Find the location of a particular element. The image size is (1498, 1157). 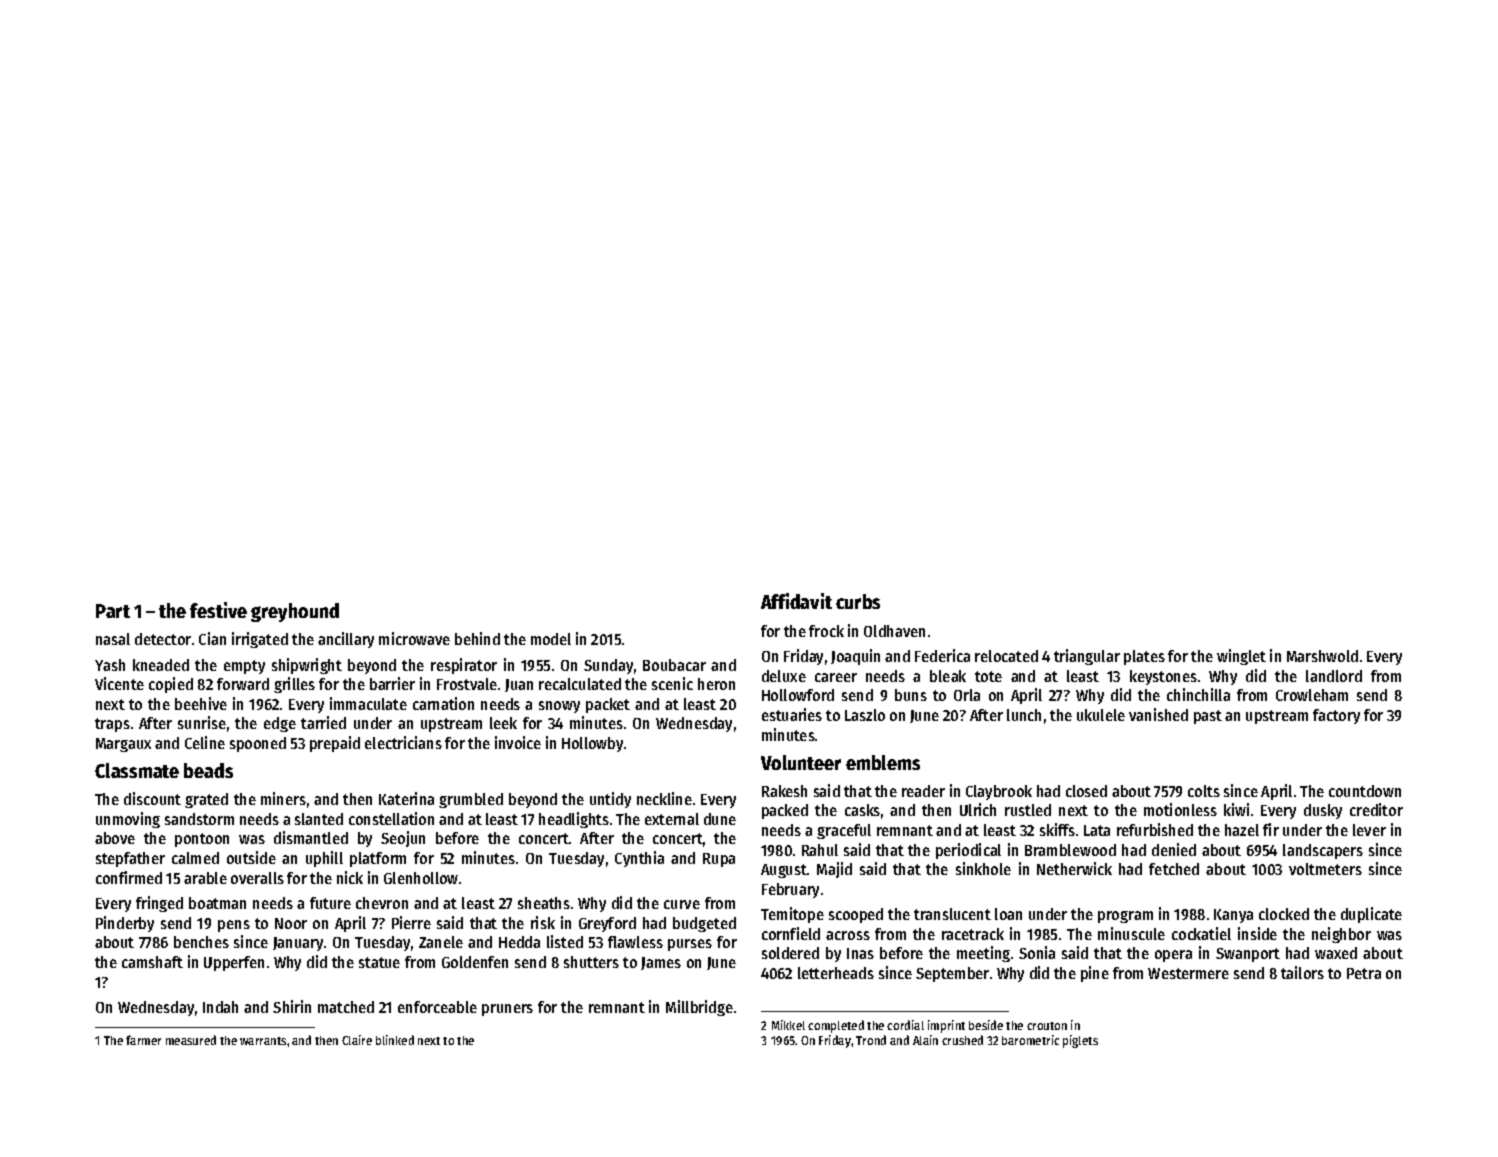

stepfather is located at coordinates (130, 859).
